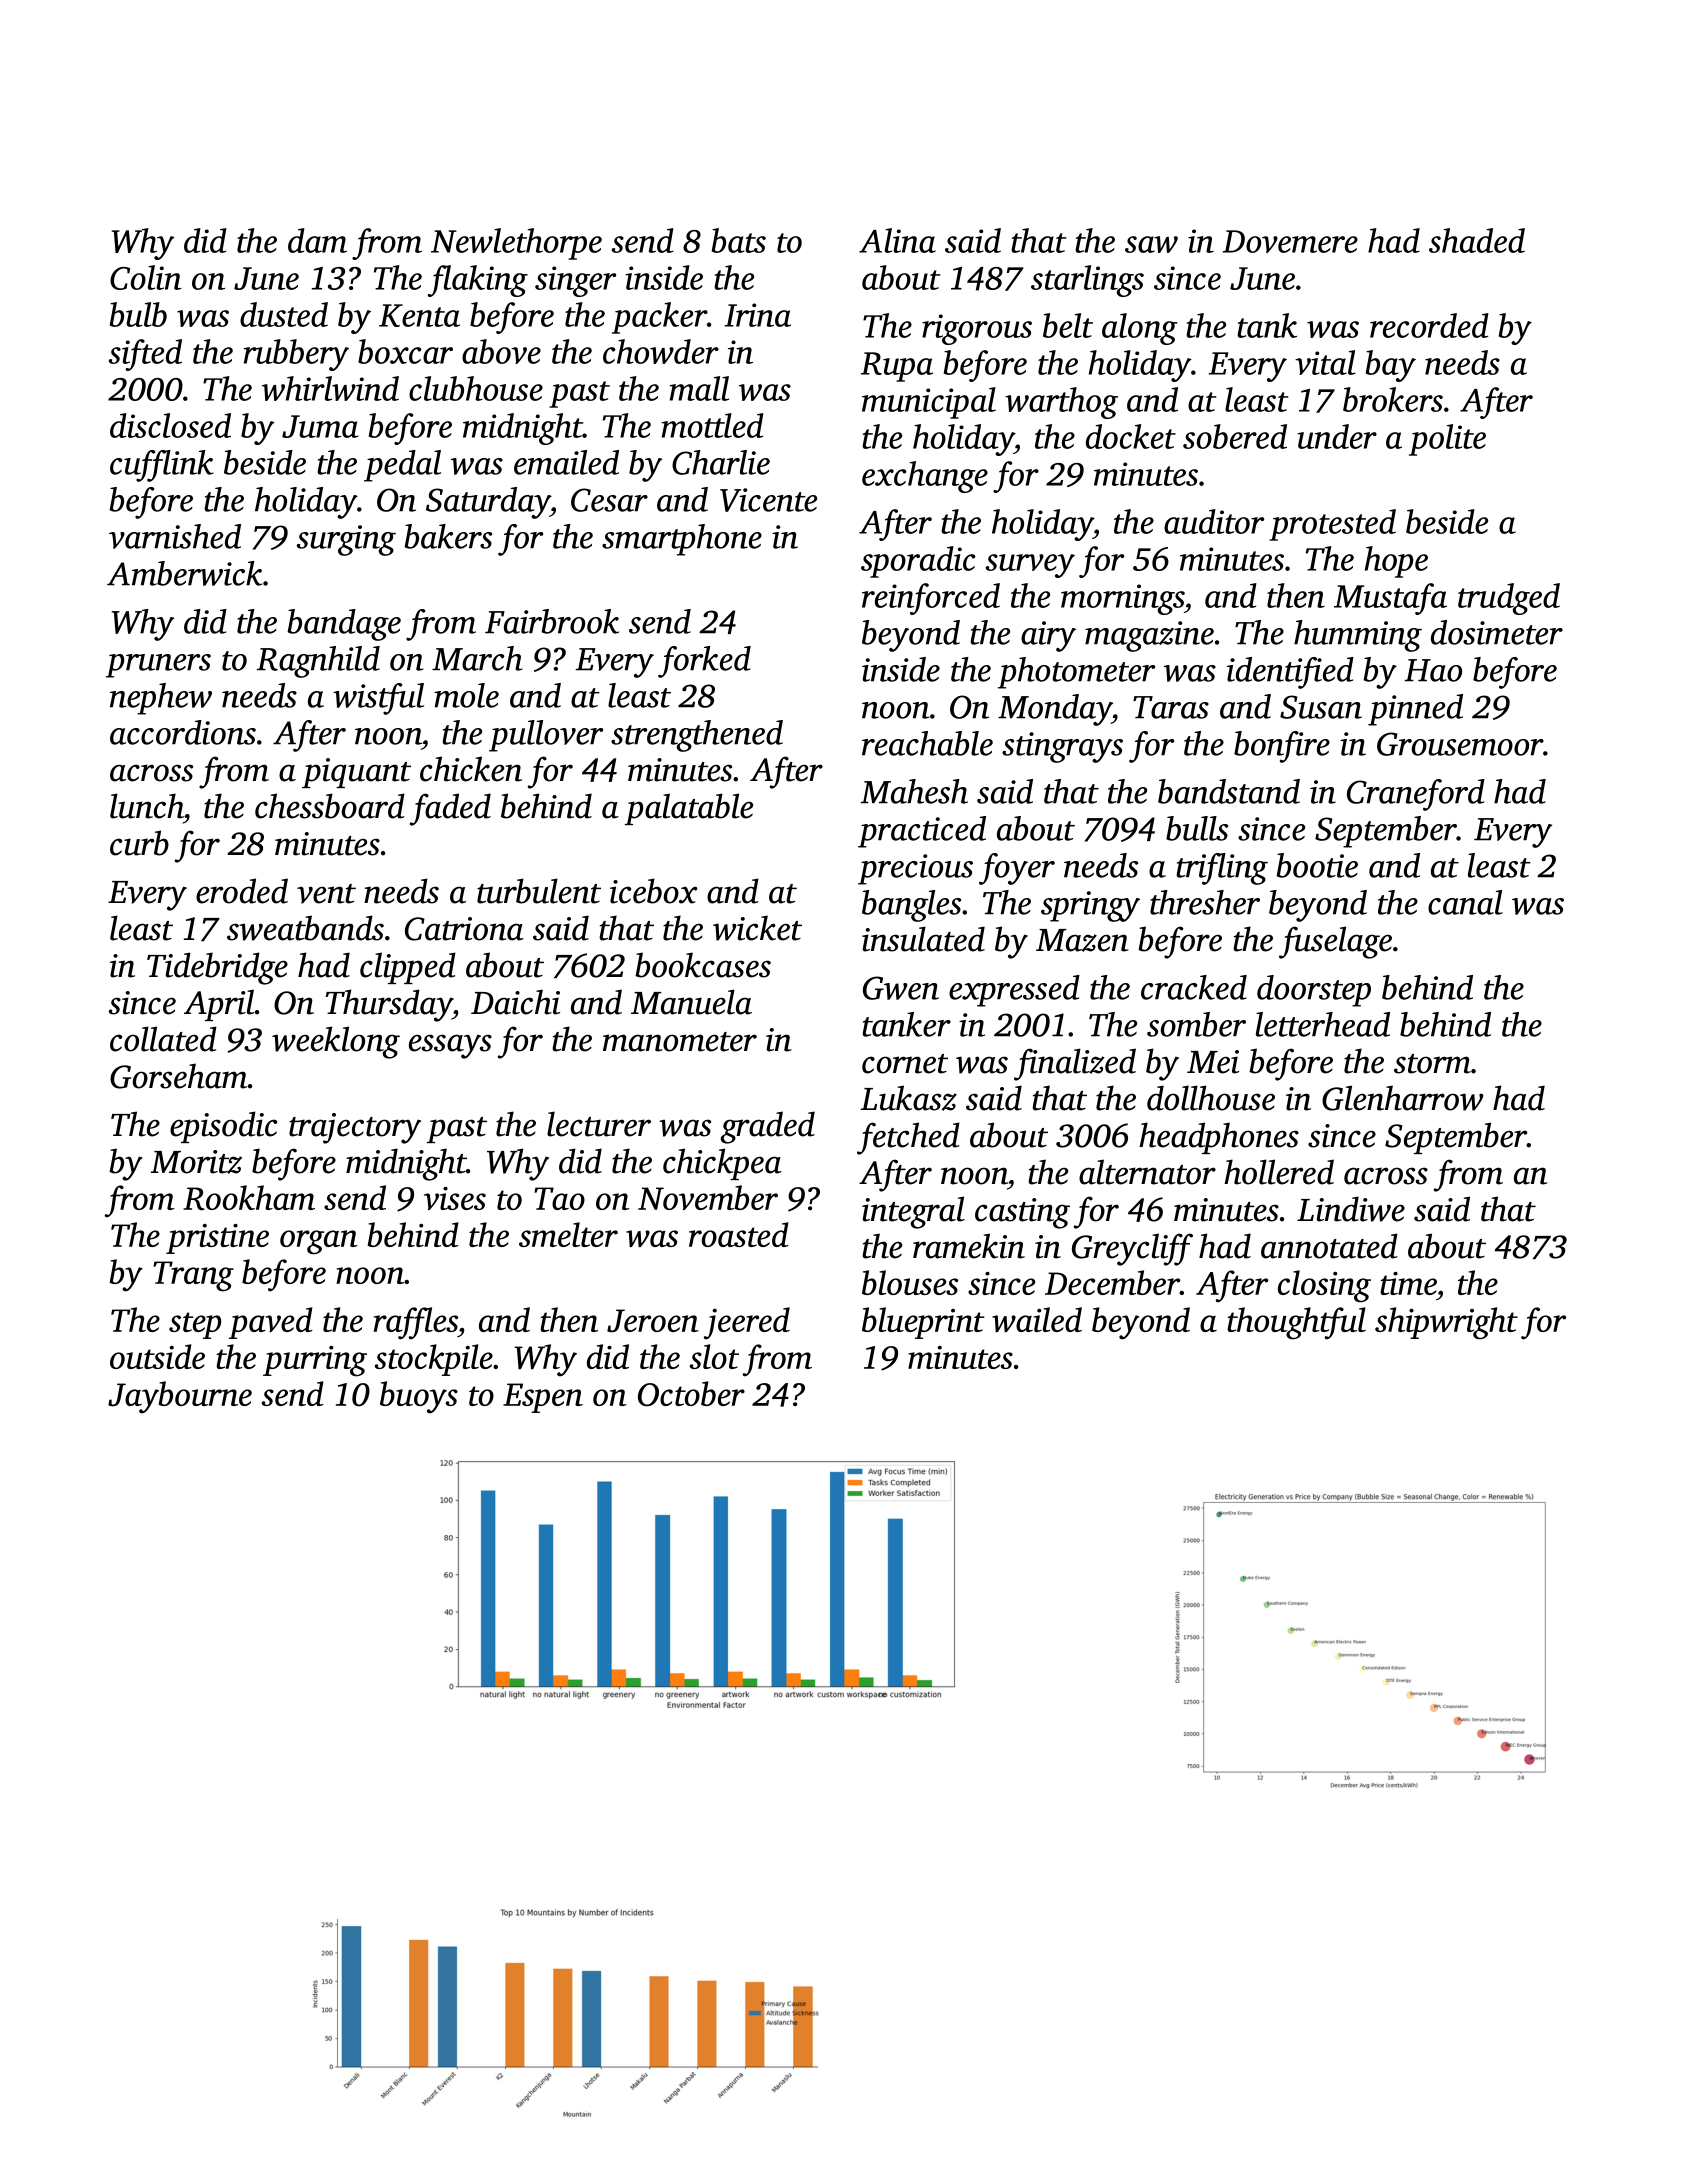 The image size is (1683, 2178). Describe the element at coordinates (139, 843) in the document. I see `curb` at that location.
